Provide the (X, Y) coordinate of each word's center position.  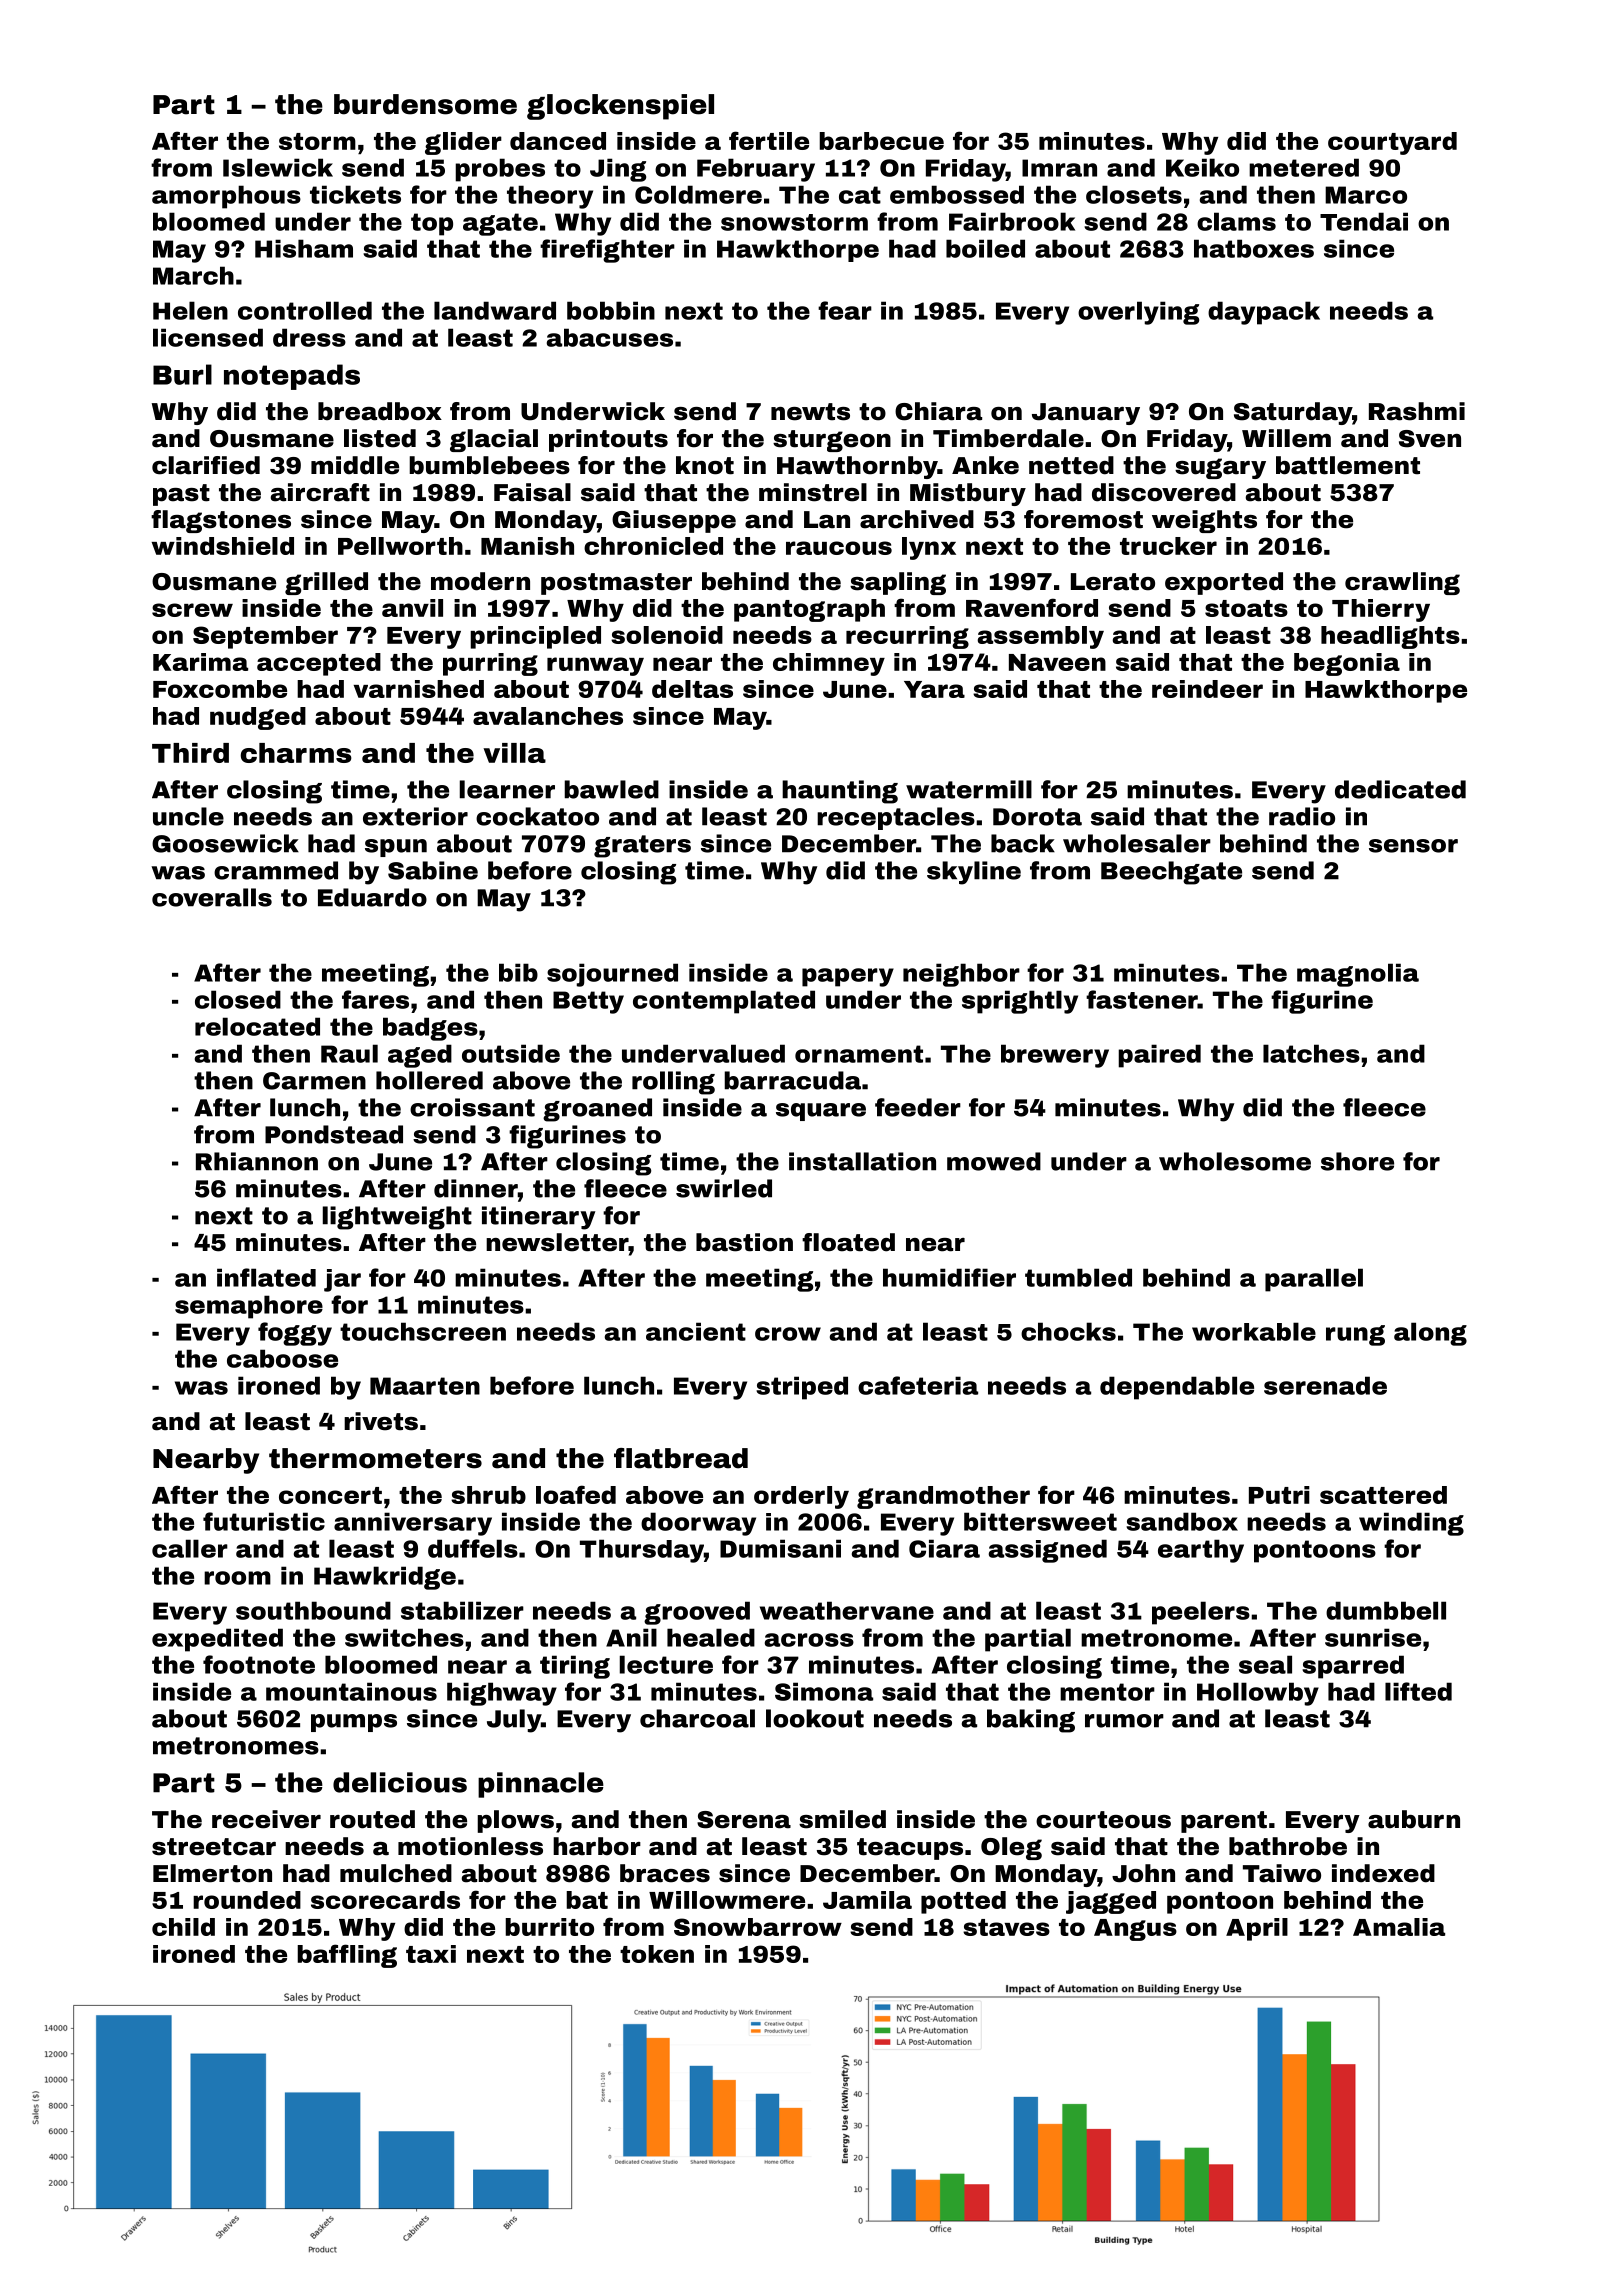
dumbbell (1386, 1610)
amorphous (226, 197)
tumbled (1078, 1277)
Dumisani (780, 1548)
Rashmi (1417, 411)
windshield (222, 546)
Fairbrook (1012, 221)
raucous (839, 548)
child (183, 1927)
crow (788, 1334)
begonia (1347, 664)
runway (595, 666)
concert (330, 1495)
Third (190, 753)
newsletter (557, 1242)
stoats (1246, 608)
